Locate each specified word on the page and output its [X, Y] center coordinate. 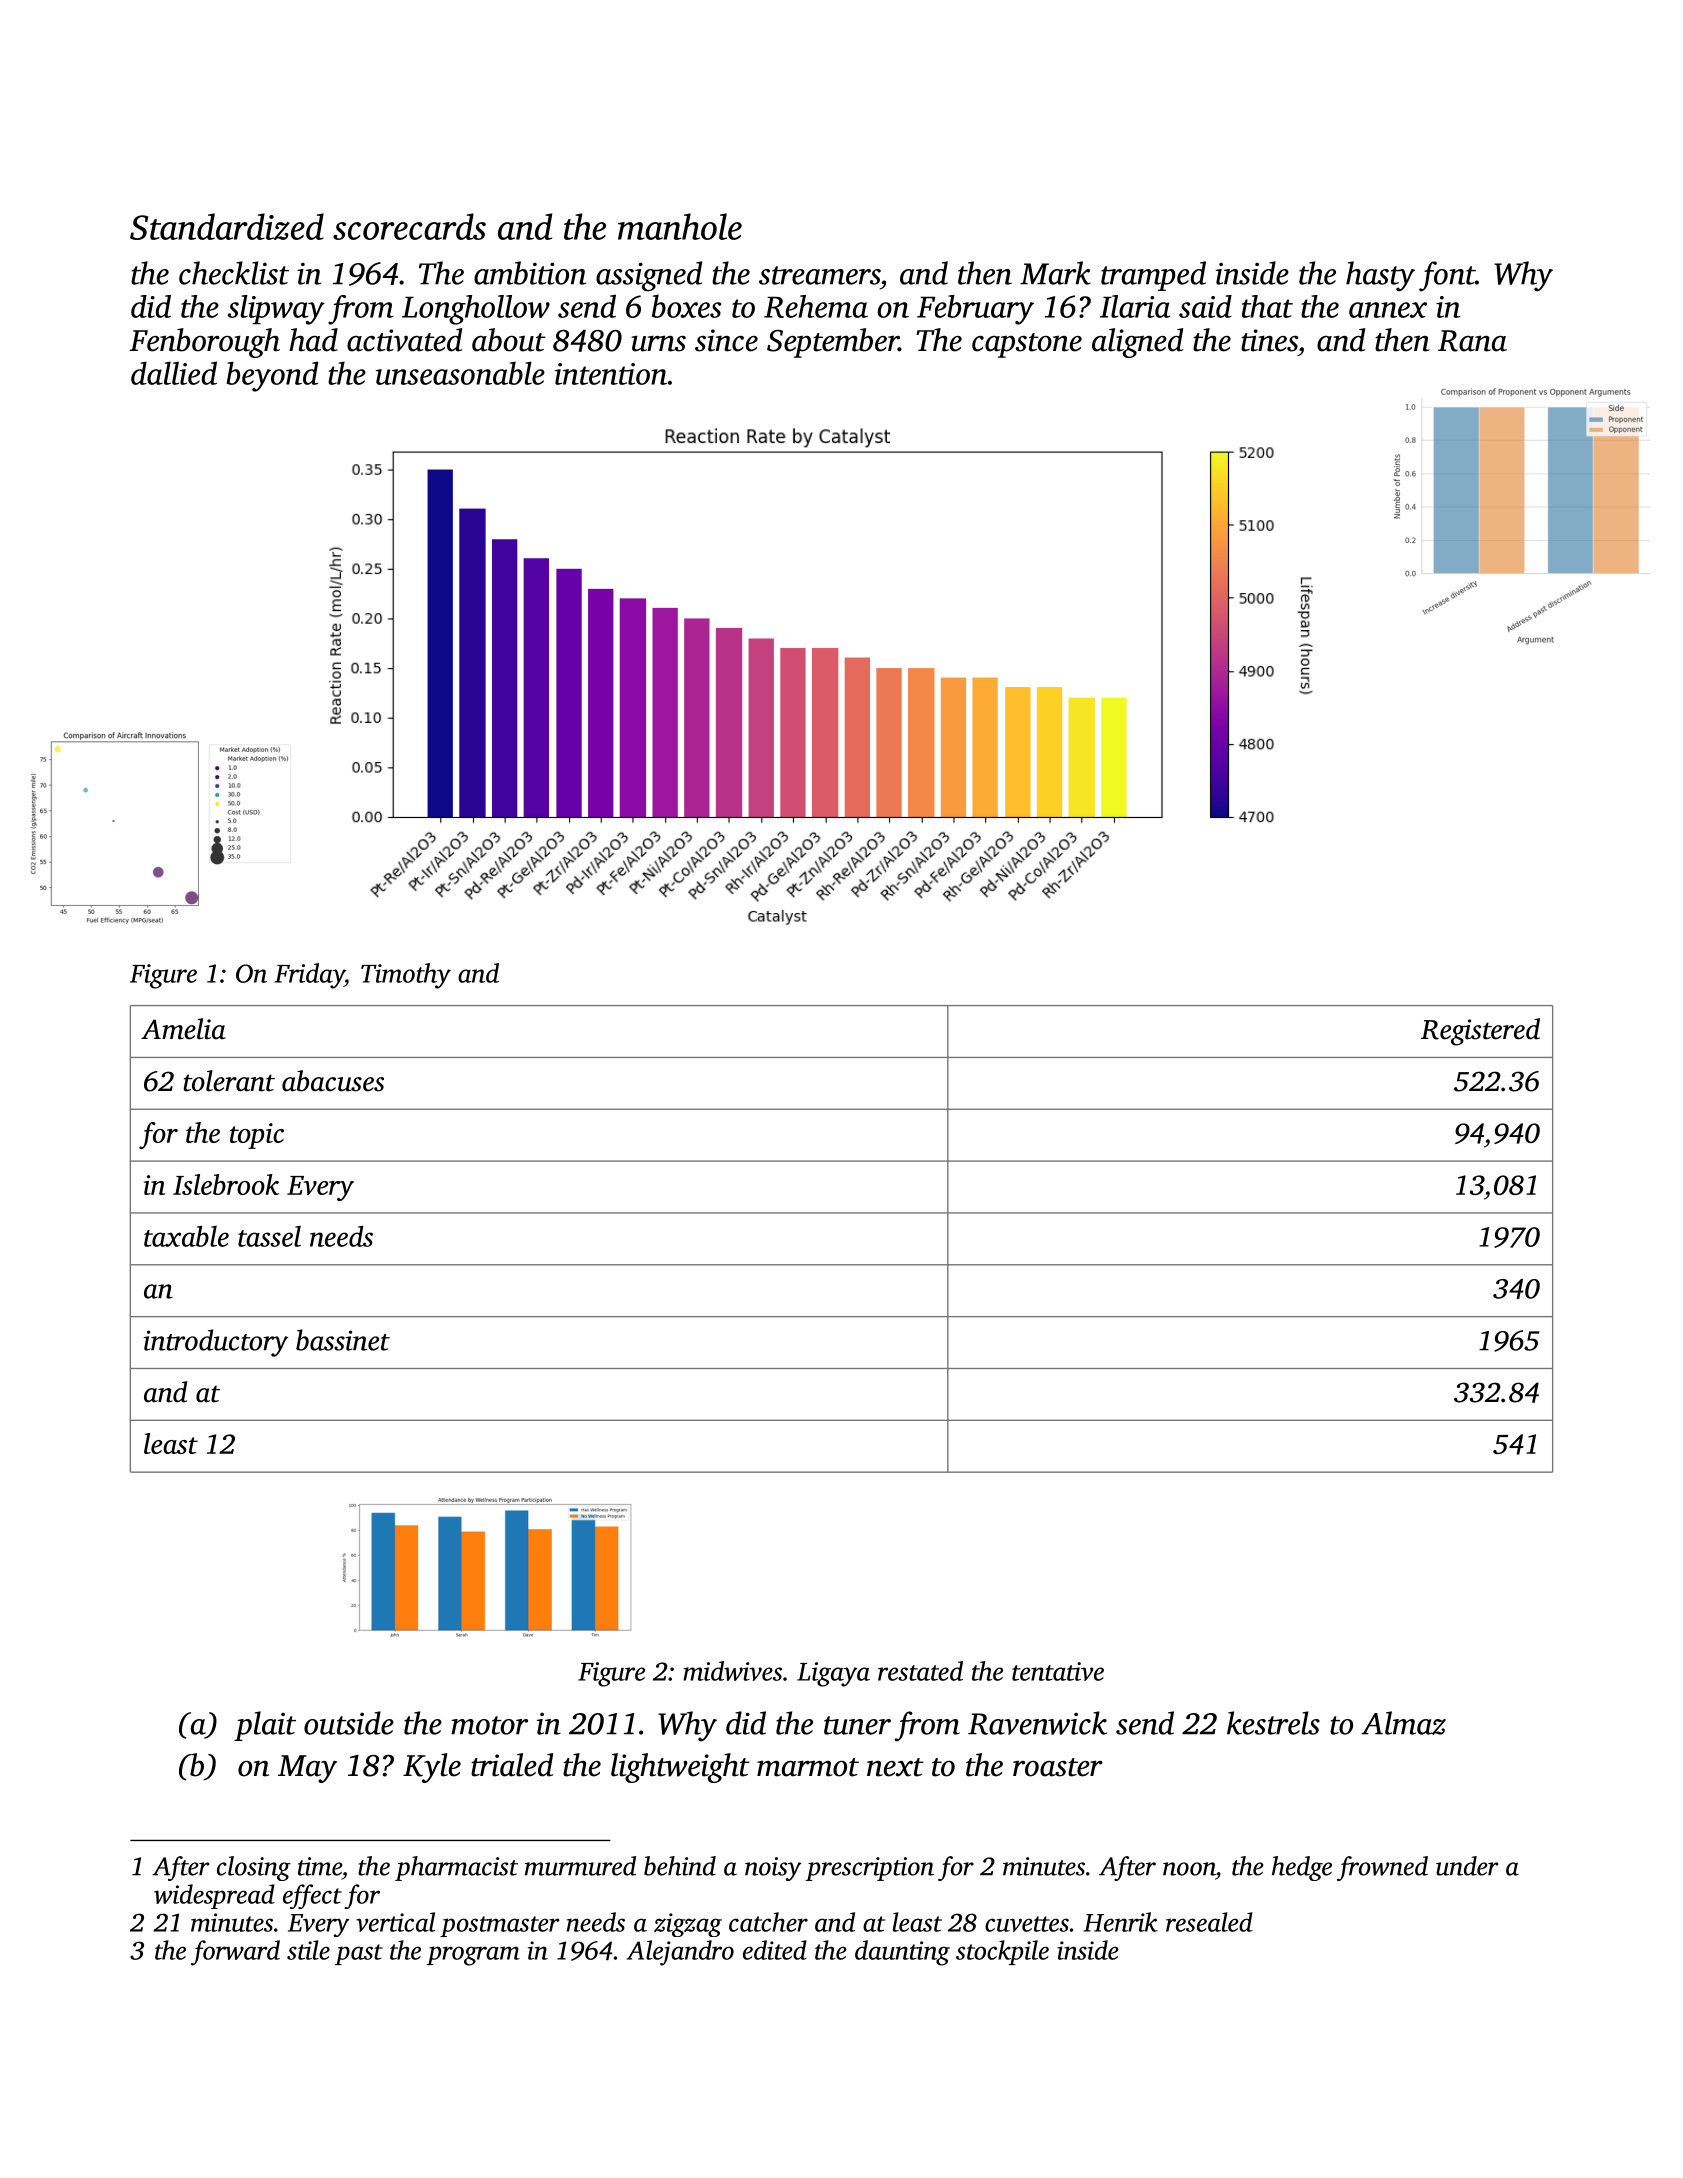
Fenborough [205, 343]
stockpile [1002, 1952]
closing [254, 1868]
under [1467, 1866]
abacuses [333, 1081]
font [1447, 276]
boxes [686, 306]
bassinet [343, 1340]
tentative [1058, 1671]
